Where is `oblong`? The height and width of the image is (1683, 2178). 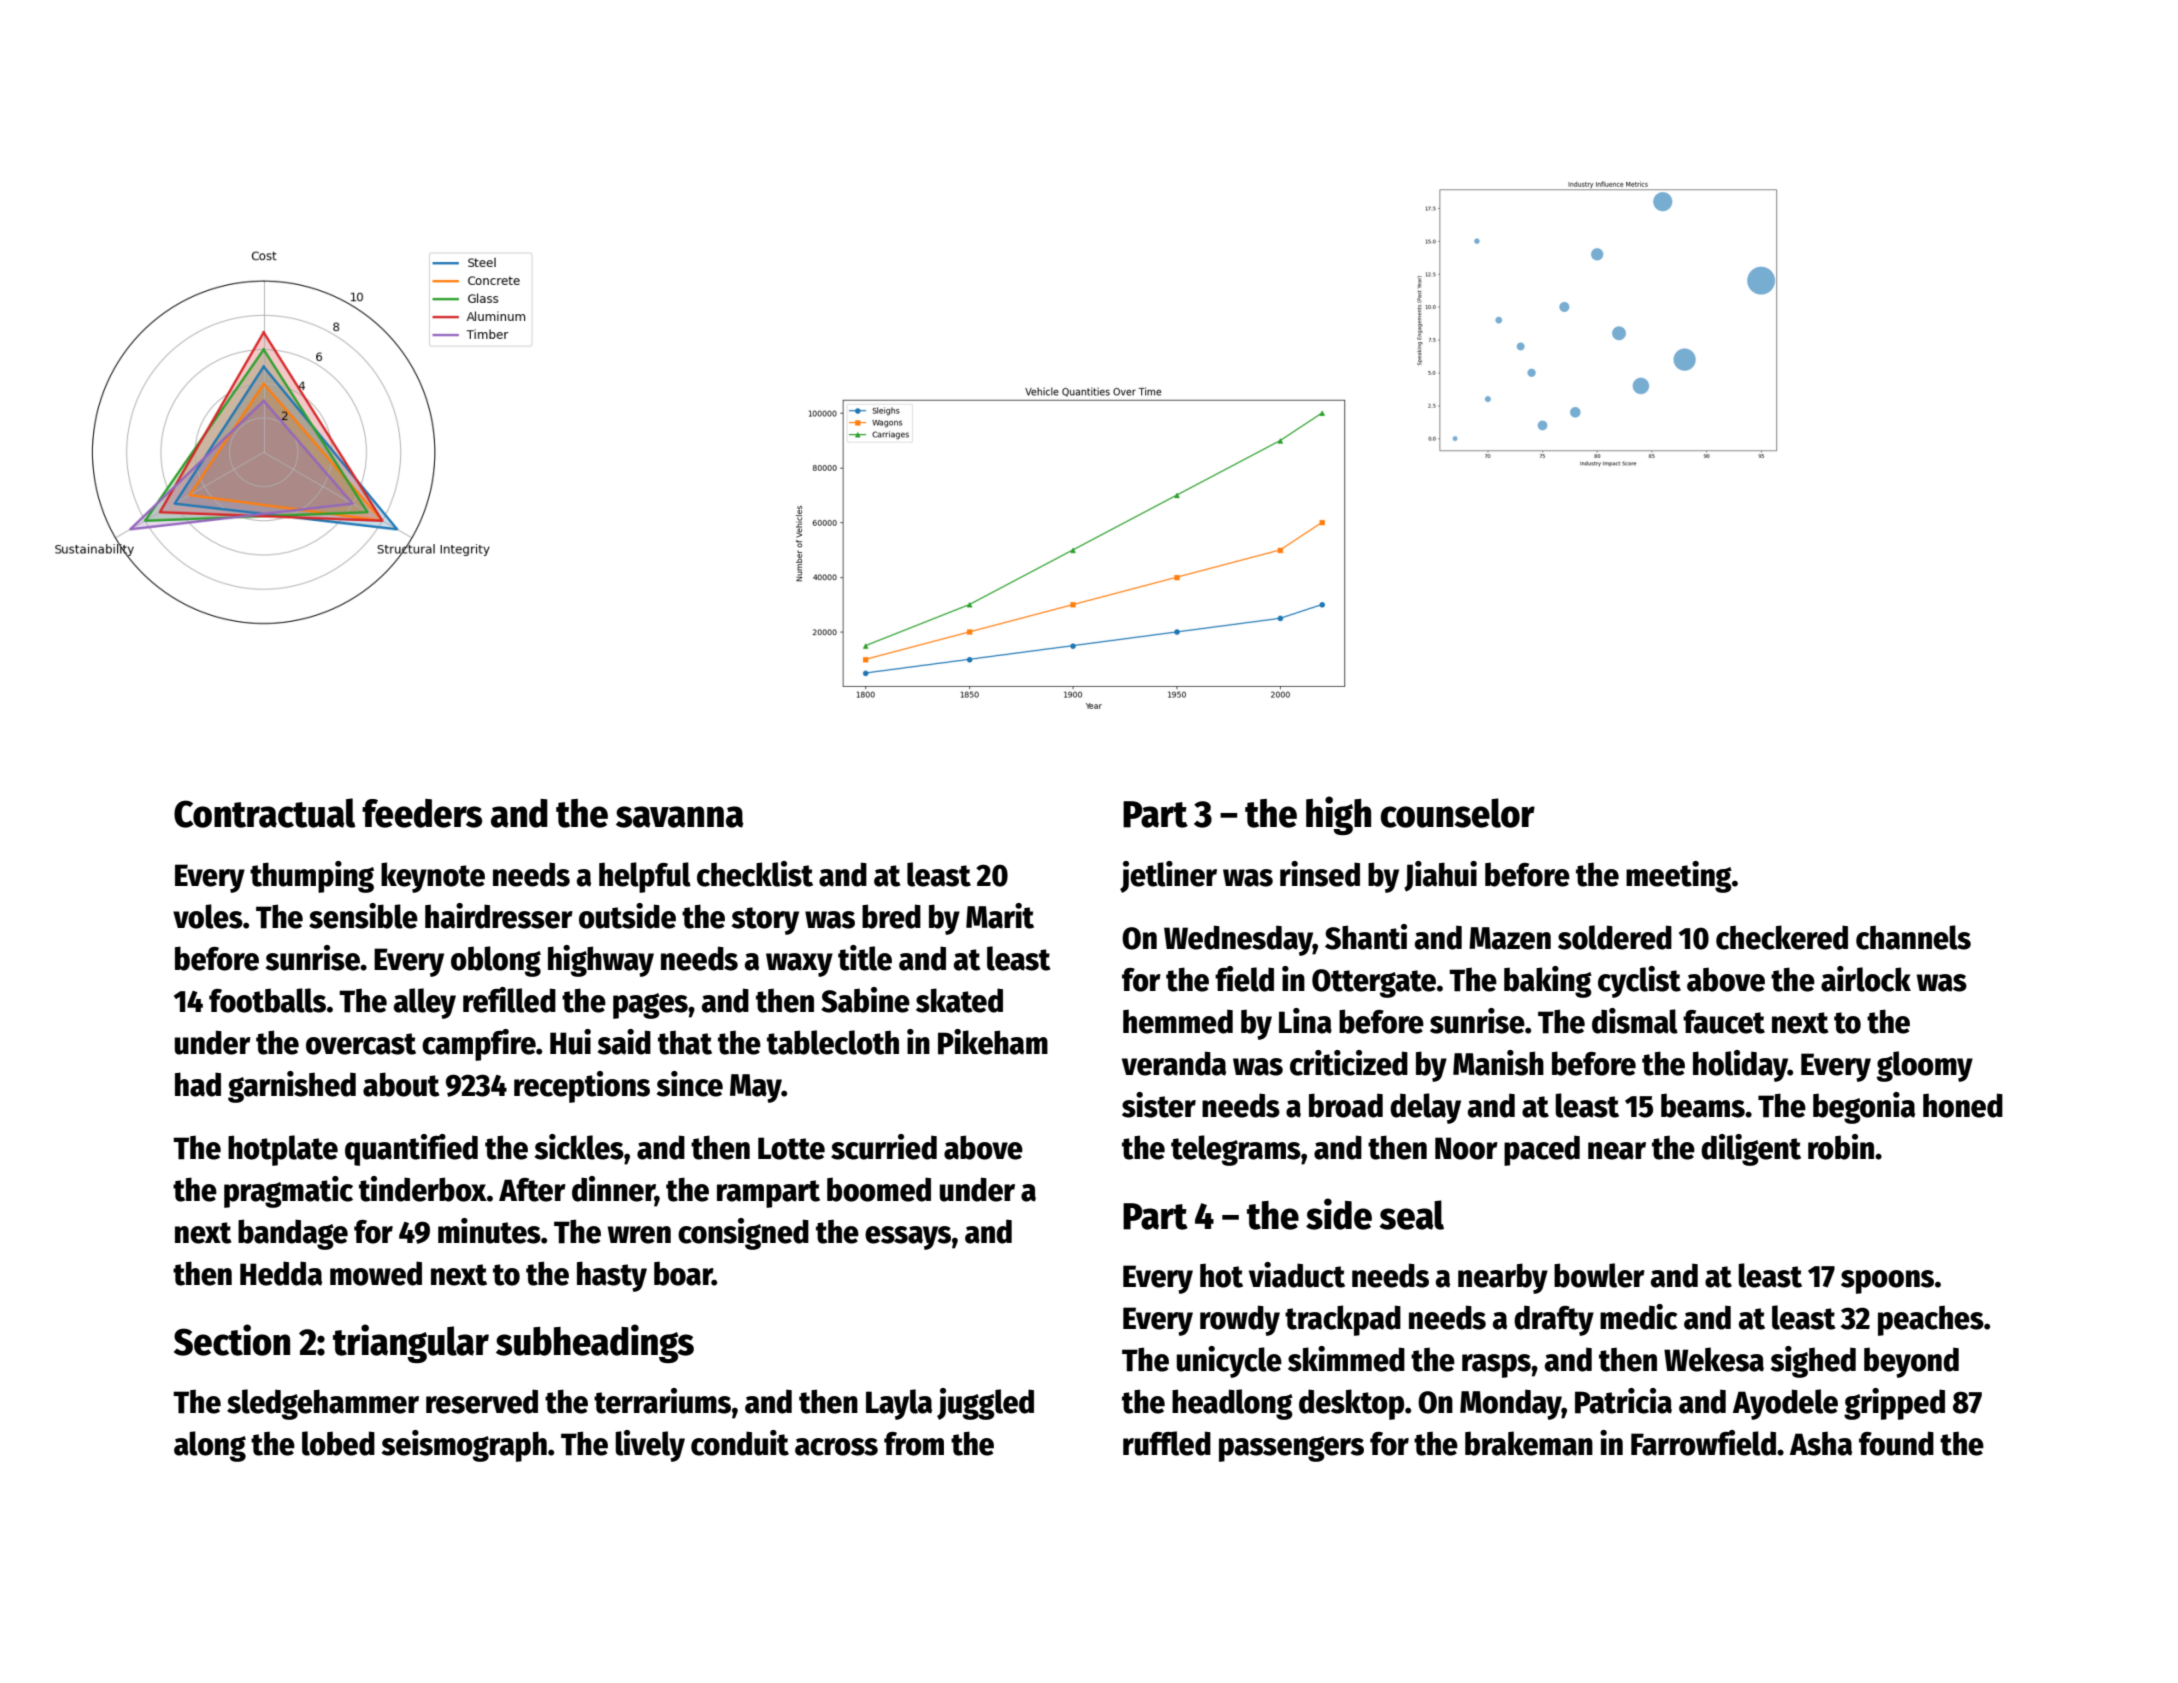
oblong is located at coordinates (496, 961).
